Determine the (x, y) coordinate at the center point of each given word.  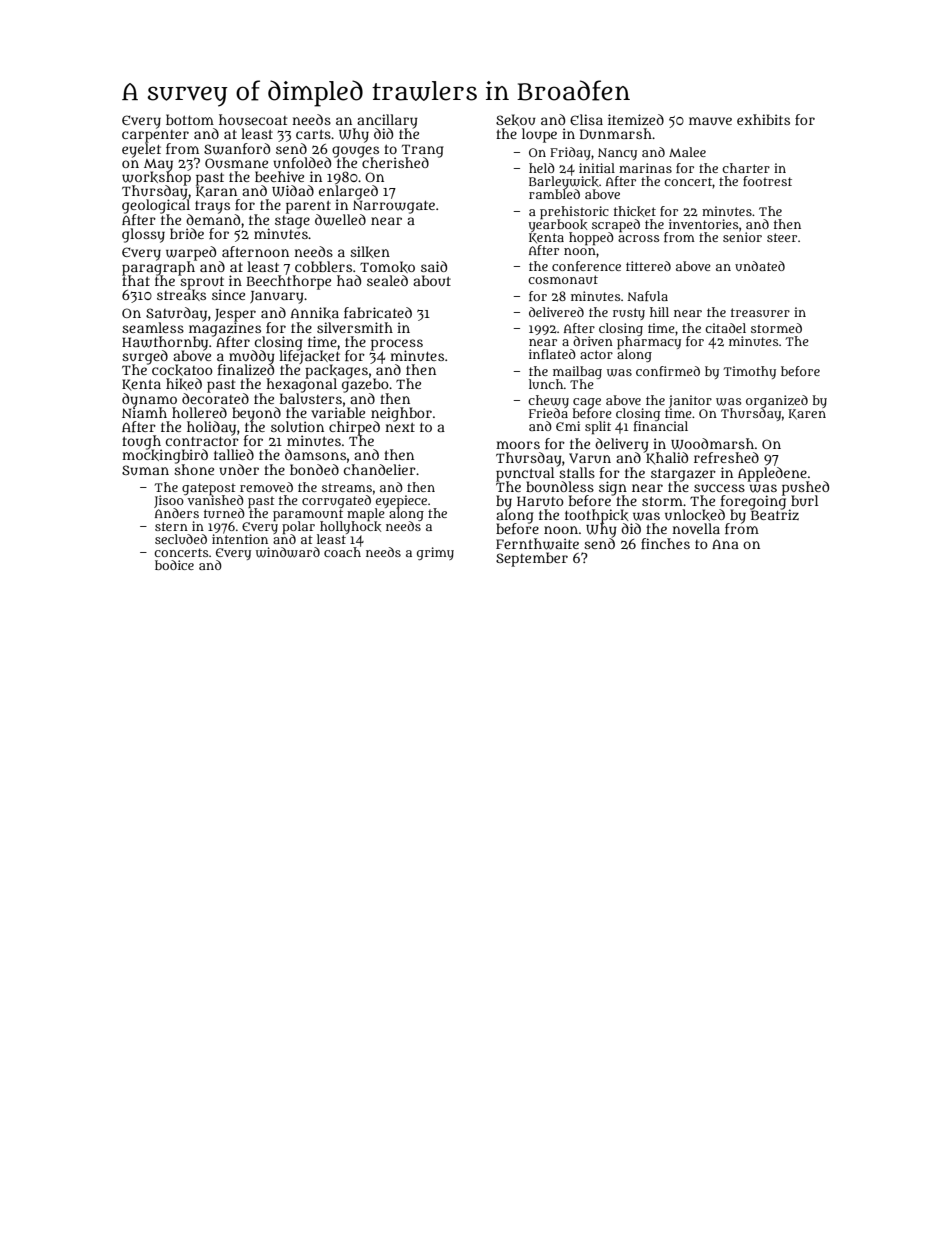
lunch (546, 384)
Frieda (548, 413)
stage (292, 222)
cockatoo (182, 370)
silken (370, 252)
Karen (807, 414)
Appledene (772, 474)
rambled (554, 194)
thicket (635, 211)
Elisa (586, 119)
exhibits (763, 119)
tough (142, 442)
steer (782, 237)
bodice (174, 565)
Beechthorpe (288, 282)
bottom (190, 119)
